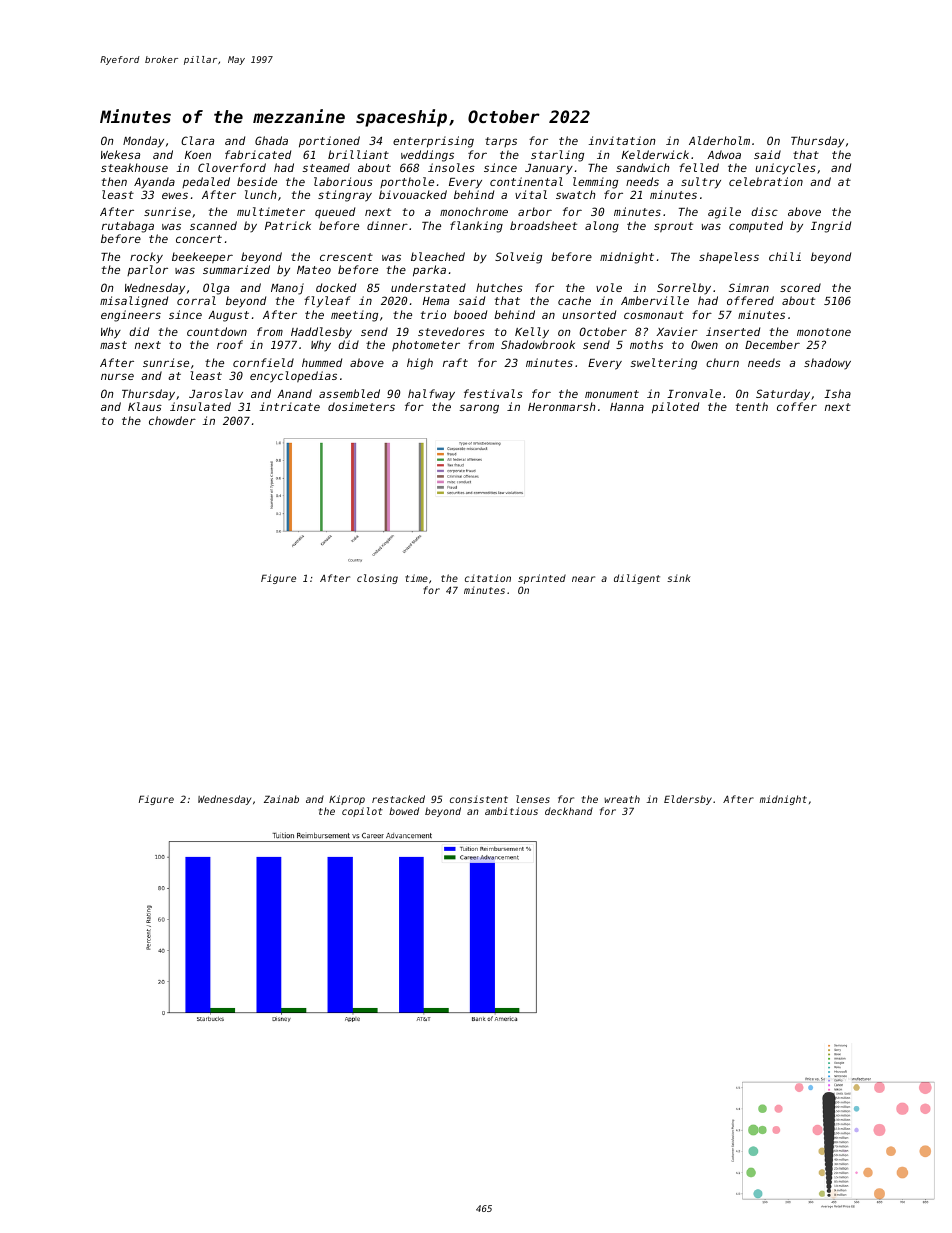 This screenshot has width=952, height=1233. Describe the element at coordinates (542, 579) in the screenshot. I see `sprinted` at that location.
